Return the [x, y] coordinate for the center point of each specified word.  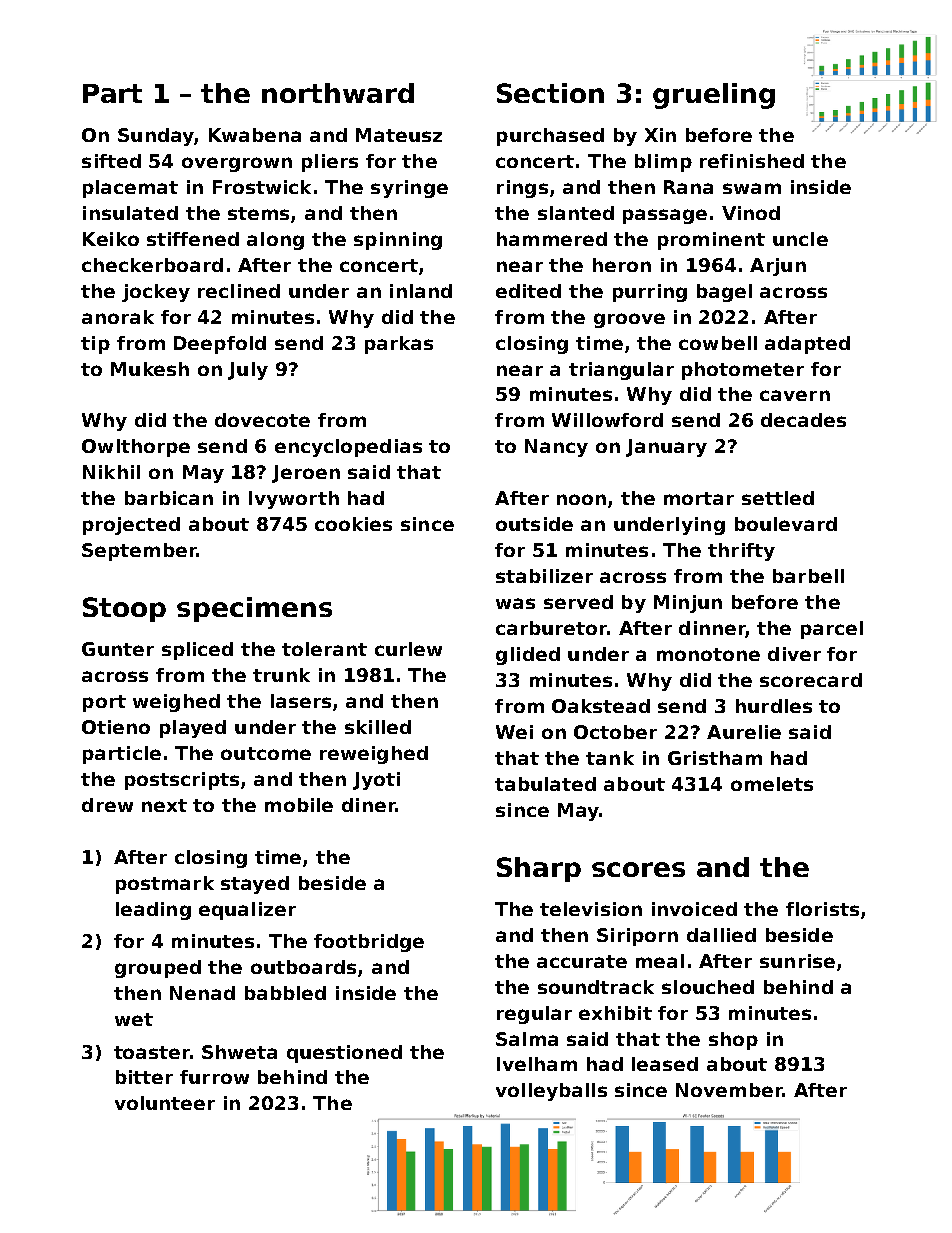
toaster [152, 1052]
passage [665, 216]
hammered [552, 239]
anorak [118, 317]
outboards [303, 967]
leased [665, 1064]
